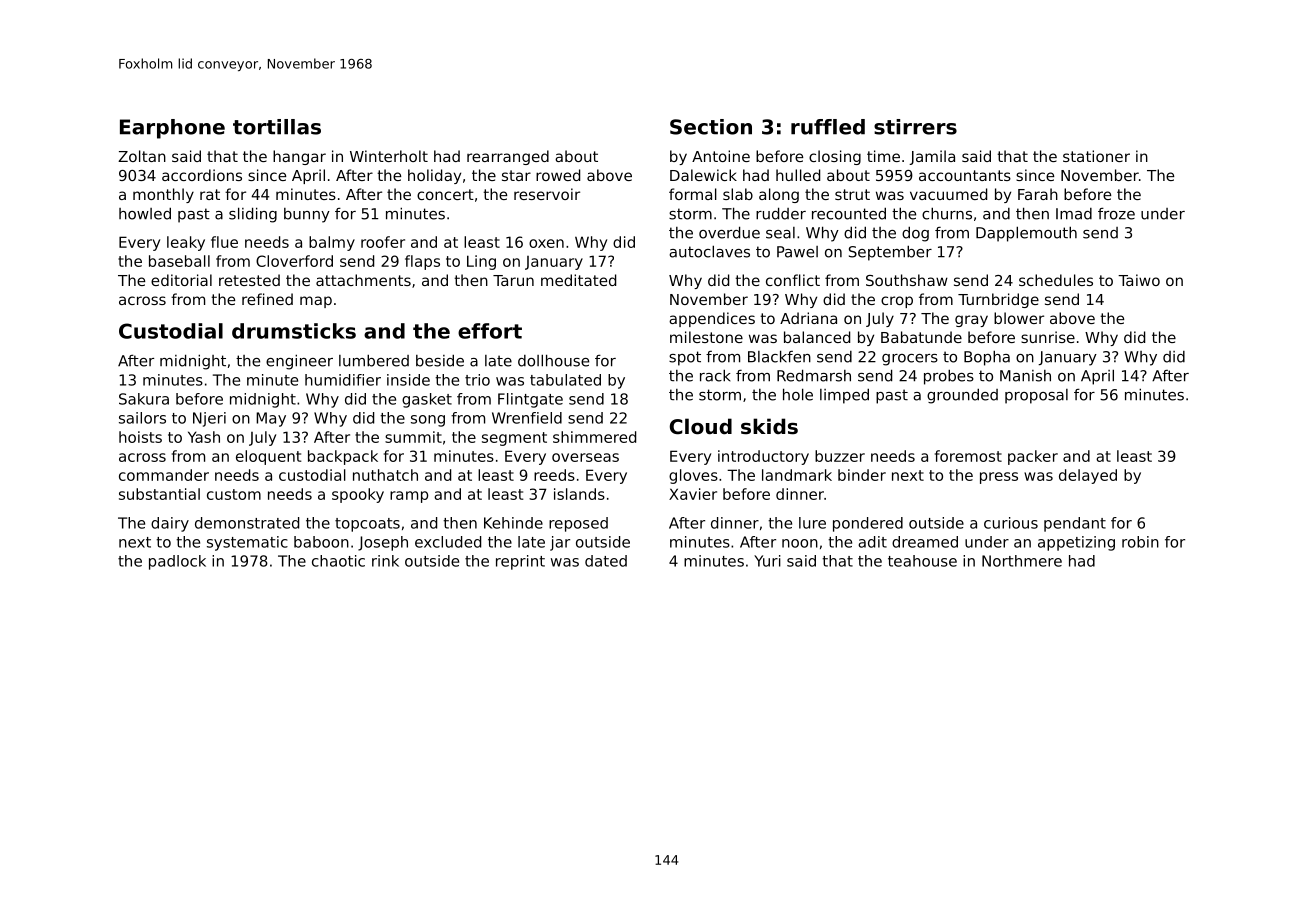 The image size is (1308, 924). What do you see at coordinates (711, 127) in the screenshot?
I see `Section` at bounding box center [711, 127].
